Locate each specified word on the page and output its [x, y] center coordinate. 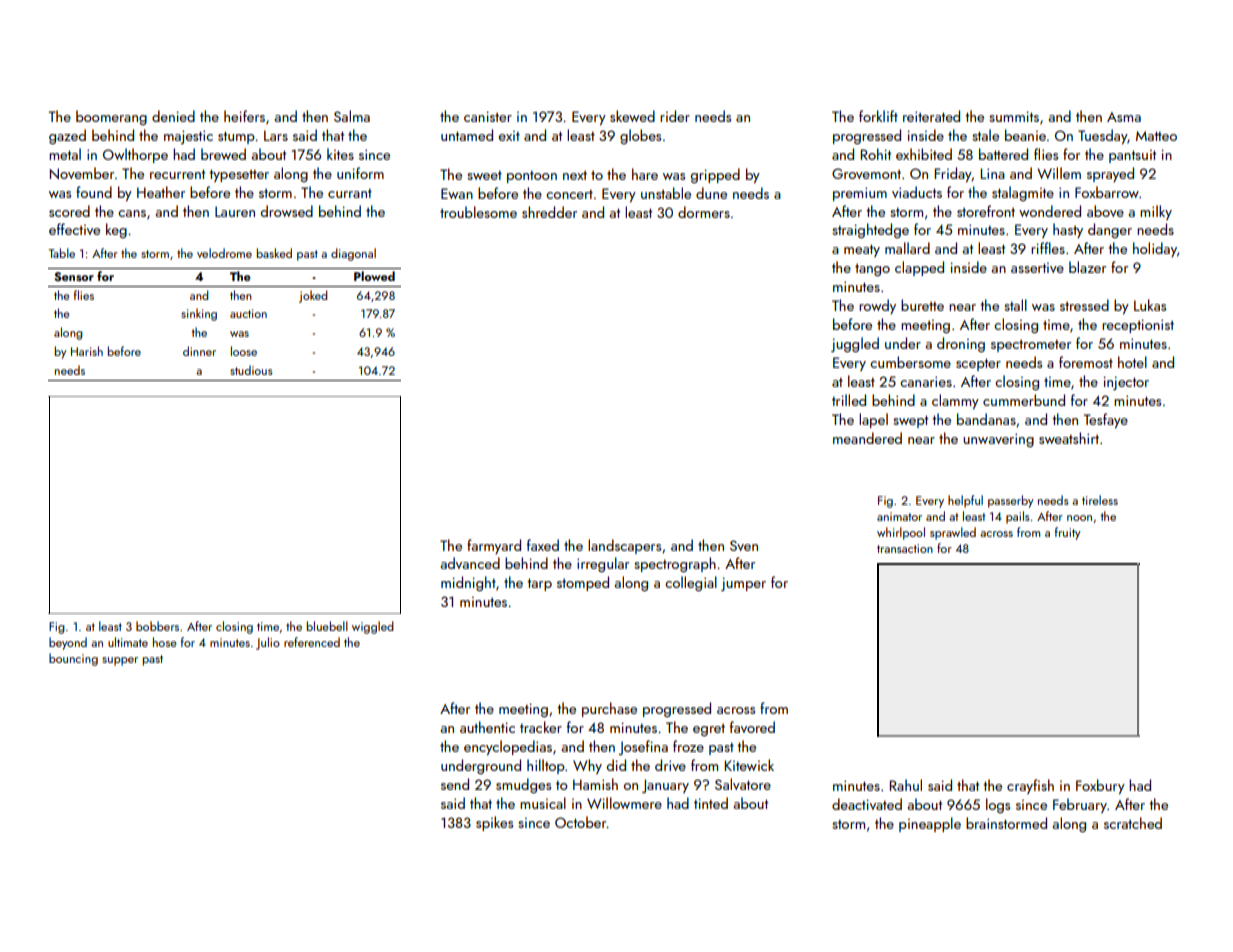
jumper [743, 584]
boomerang [111, 117]
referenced [312, 642]
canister [488, 116]
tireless [1100, 500]
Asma [1124, 117]
